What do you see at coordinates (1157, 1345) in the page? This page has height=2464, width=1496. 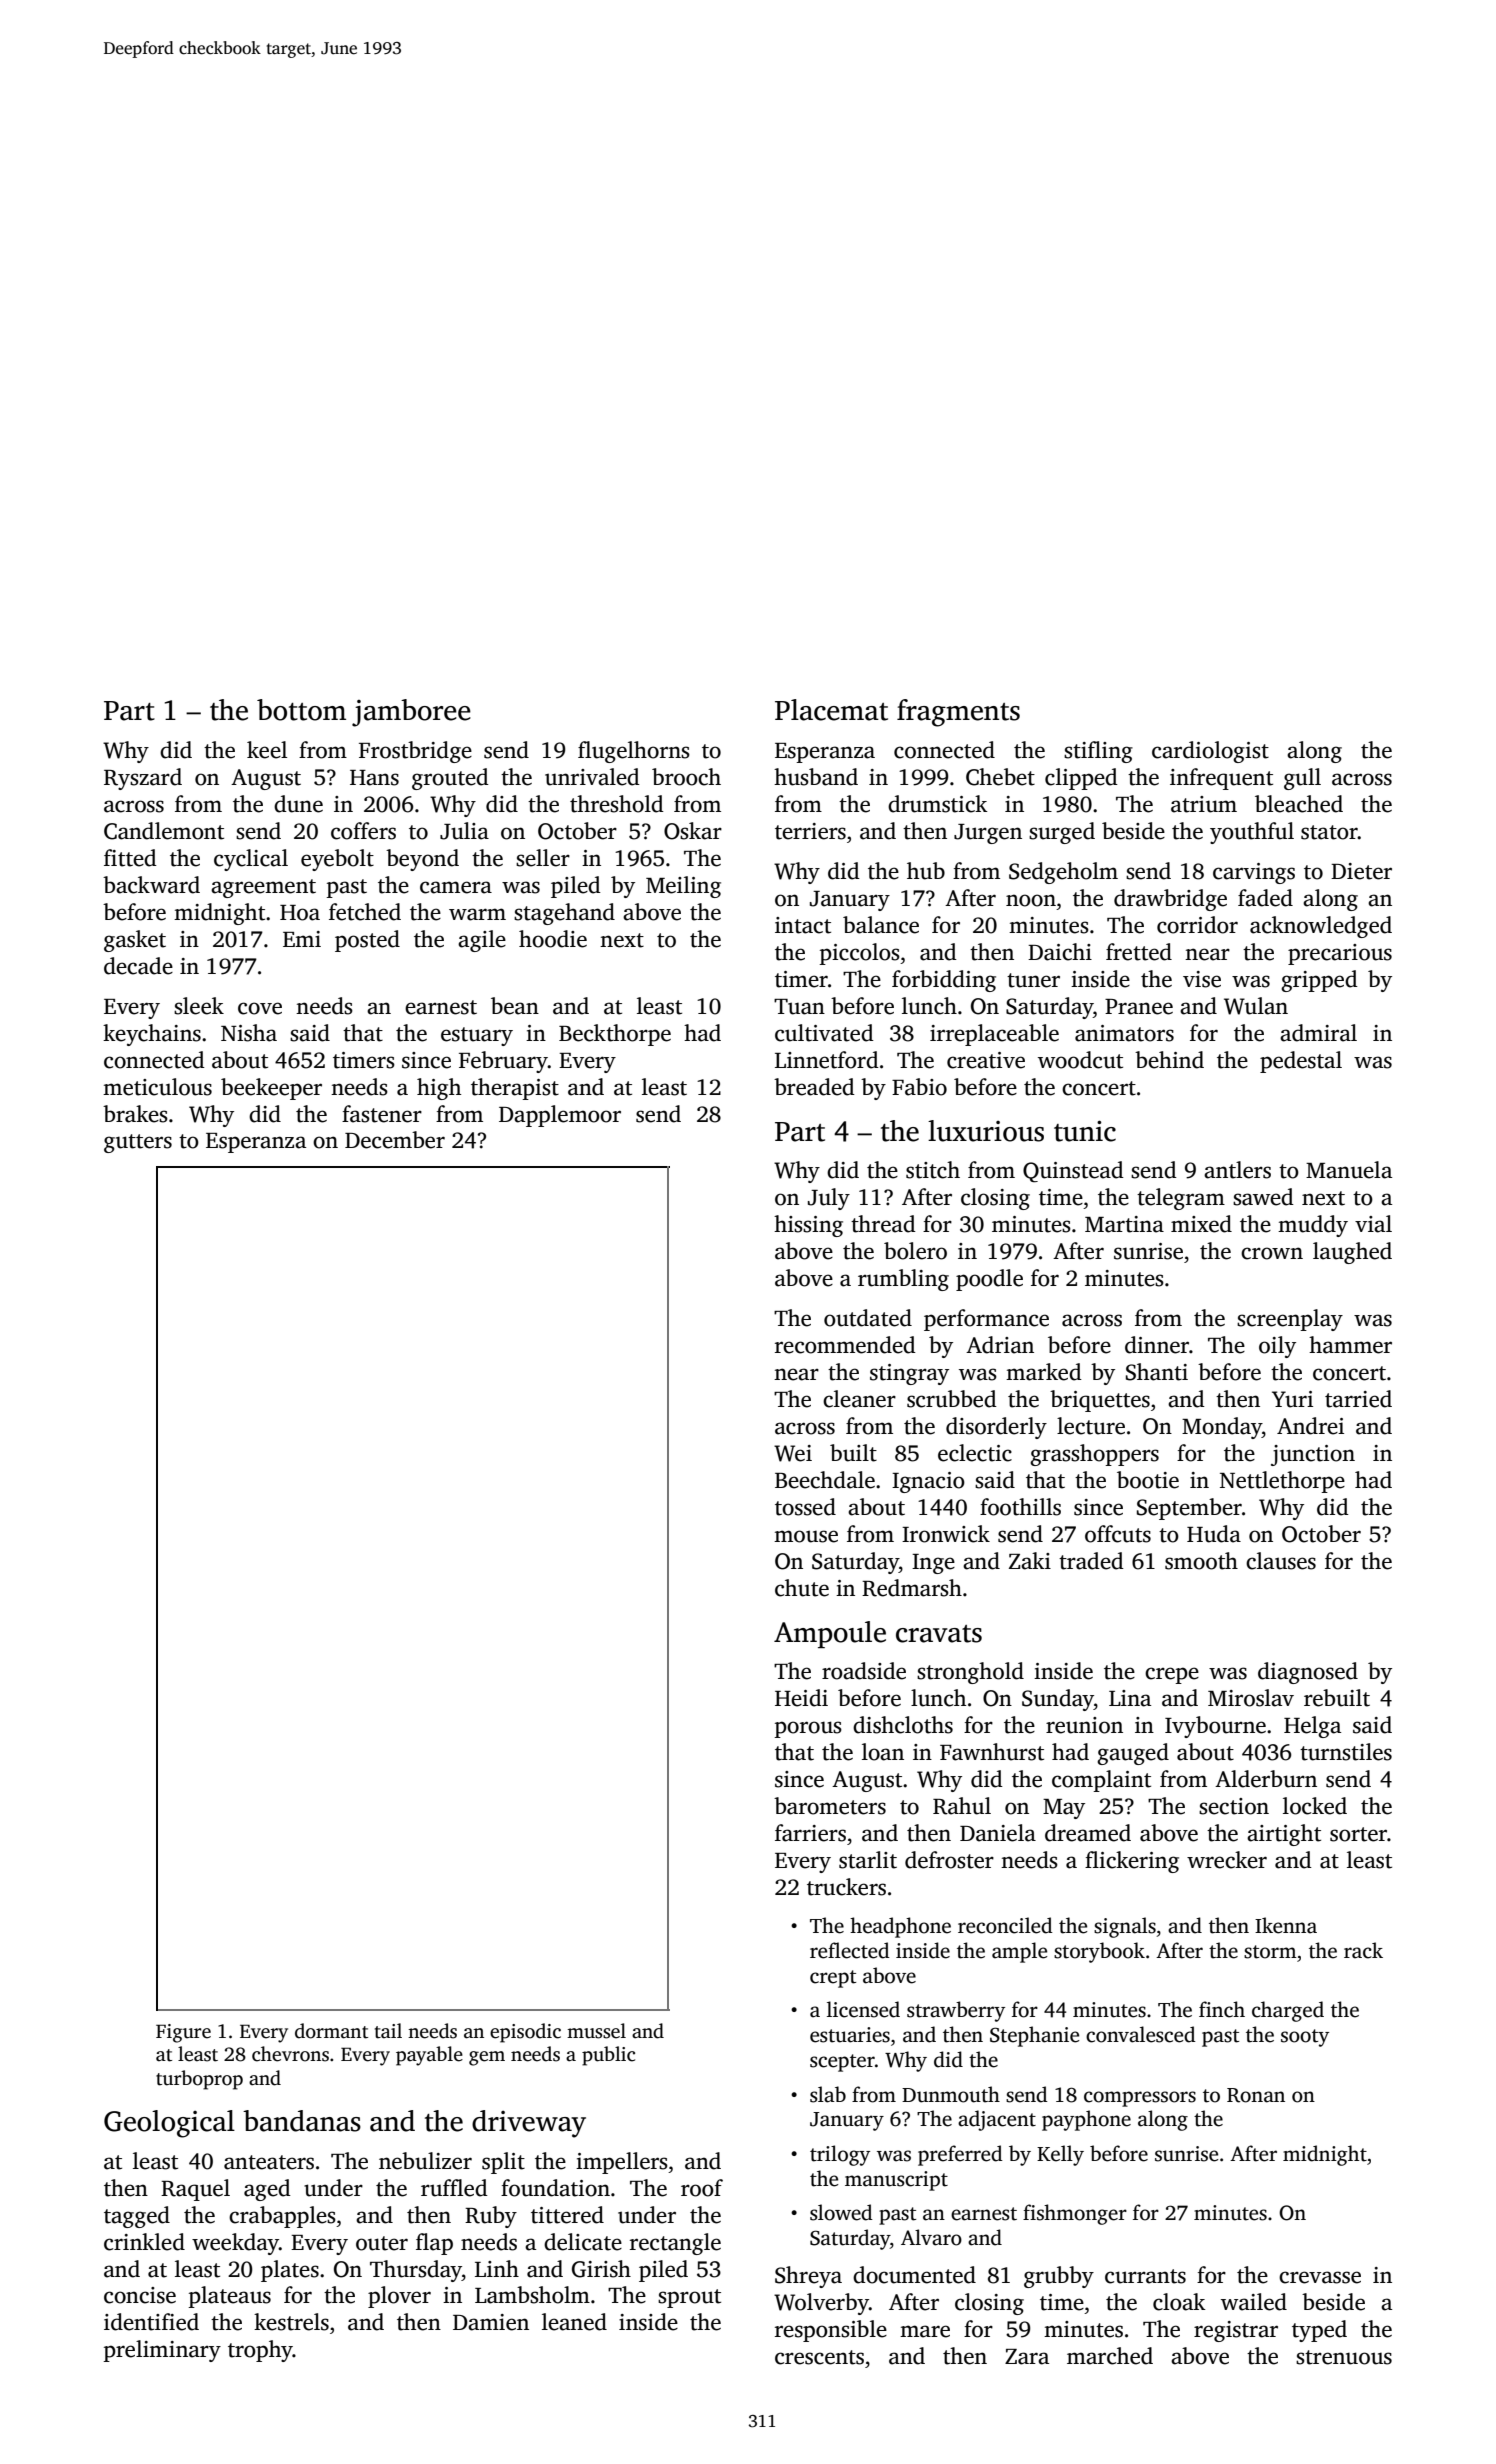 I see `dinner` at bounding box center [1157, 1345].
